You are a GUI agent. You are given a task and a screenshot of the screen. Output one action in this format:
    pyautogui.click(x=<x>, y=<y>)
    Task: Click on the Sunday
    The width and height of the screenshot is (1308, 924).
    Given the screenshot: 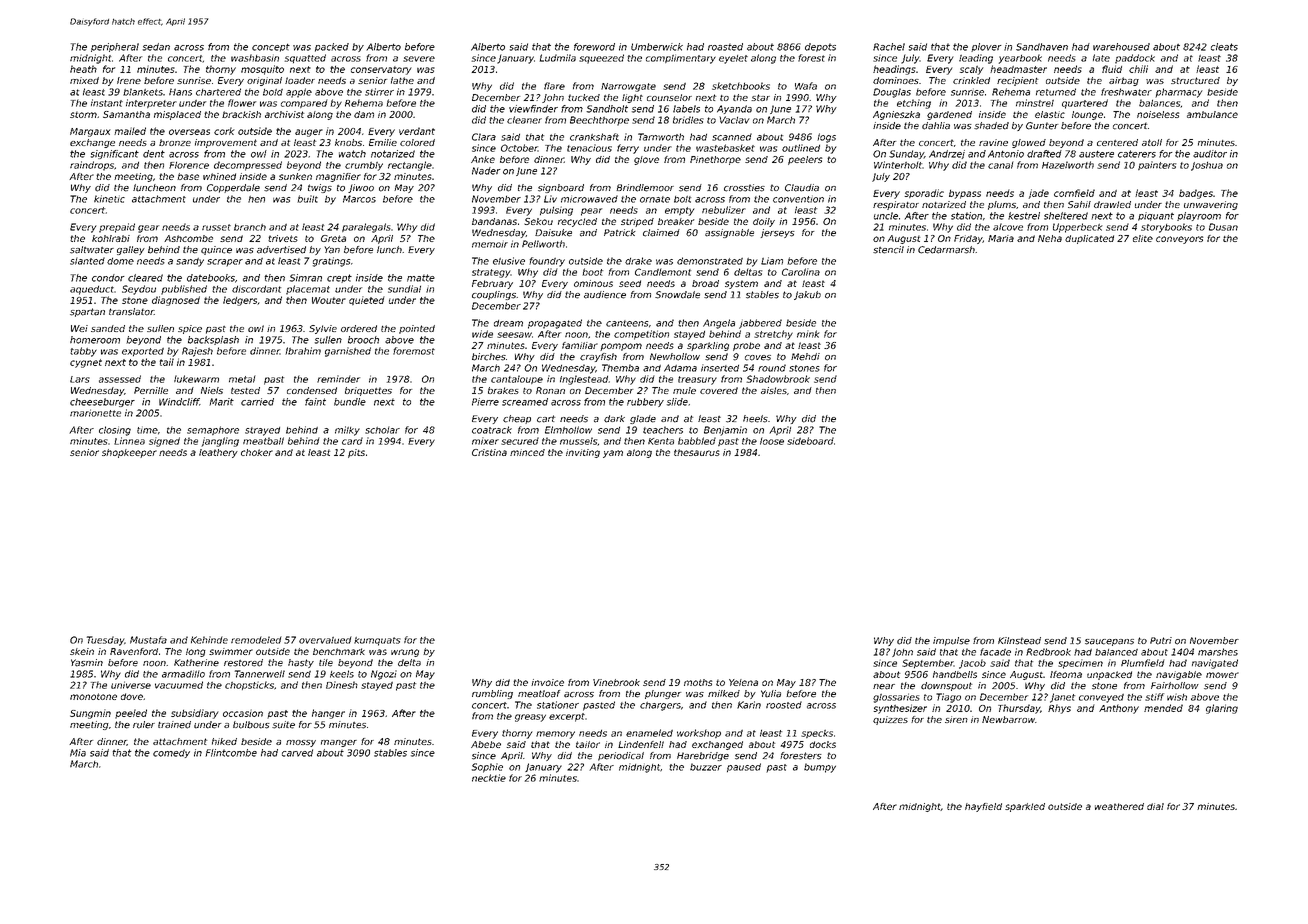 What is the action you would take?
    pyautogui.click(x=906, y=154)
